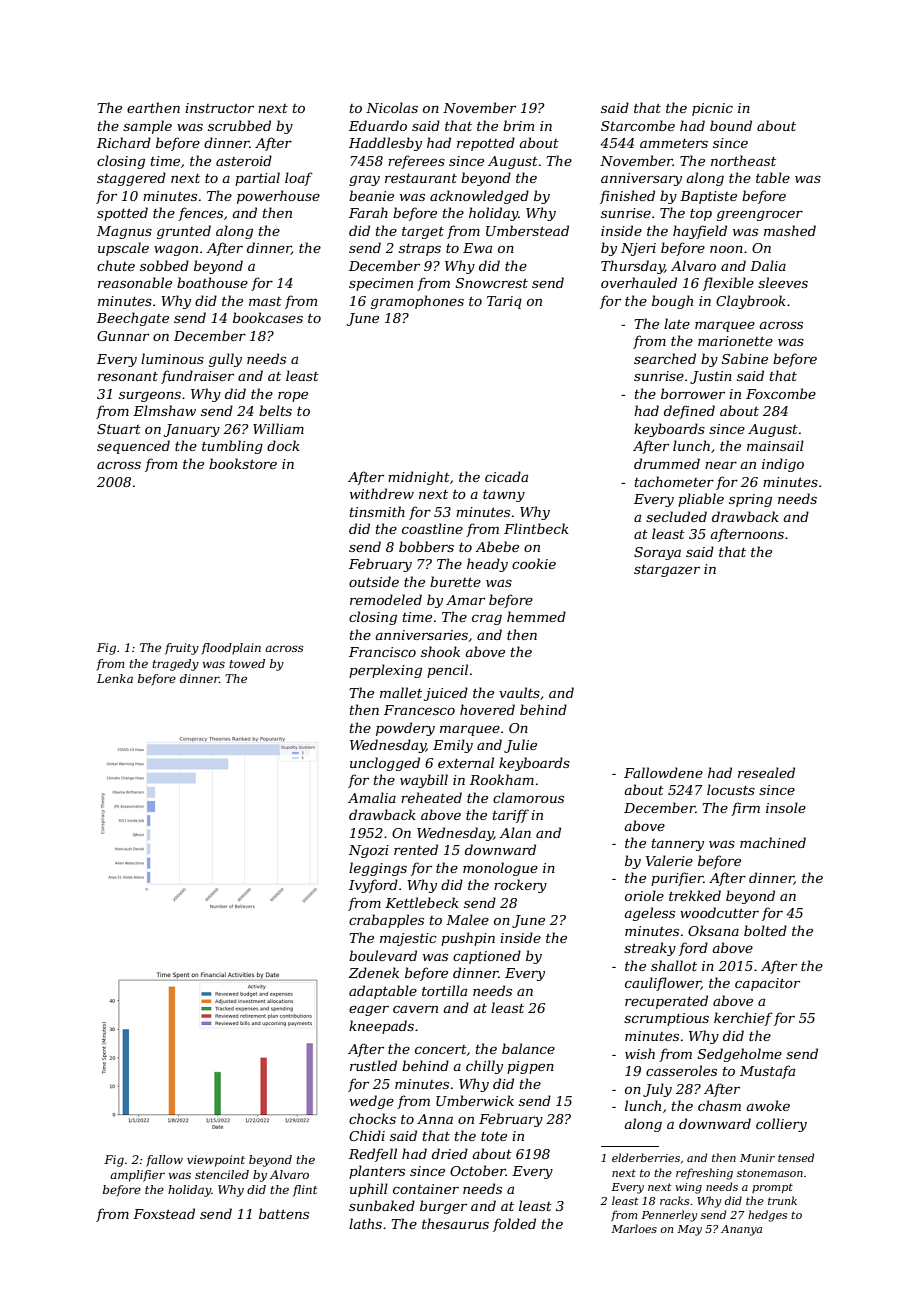 The width and height of the screenshot is (924, 1308). What do you see at coordinates (372, 797) in the screenshot?
I see `Amalia` at bounding box center [372, 797].
